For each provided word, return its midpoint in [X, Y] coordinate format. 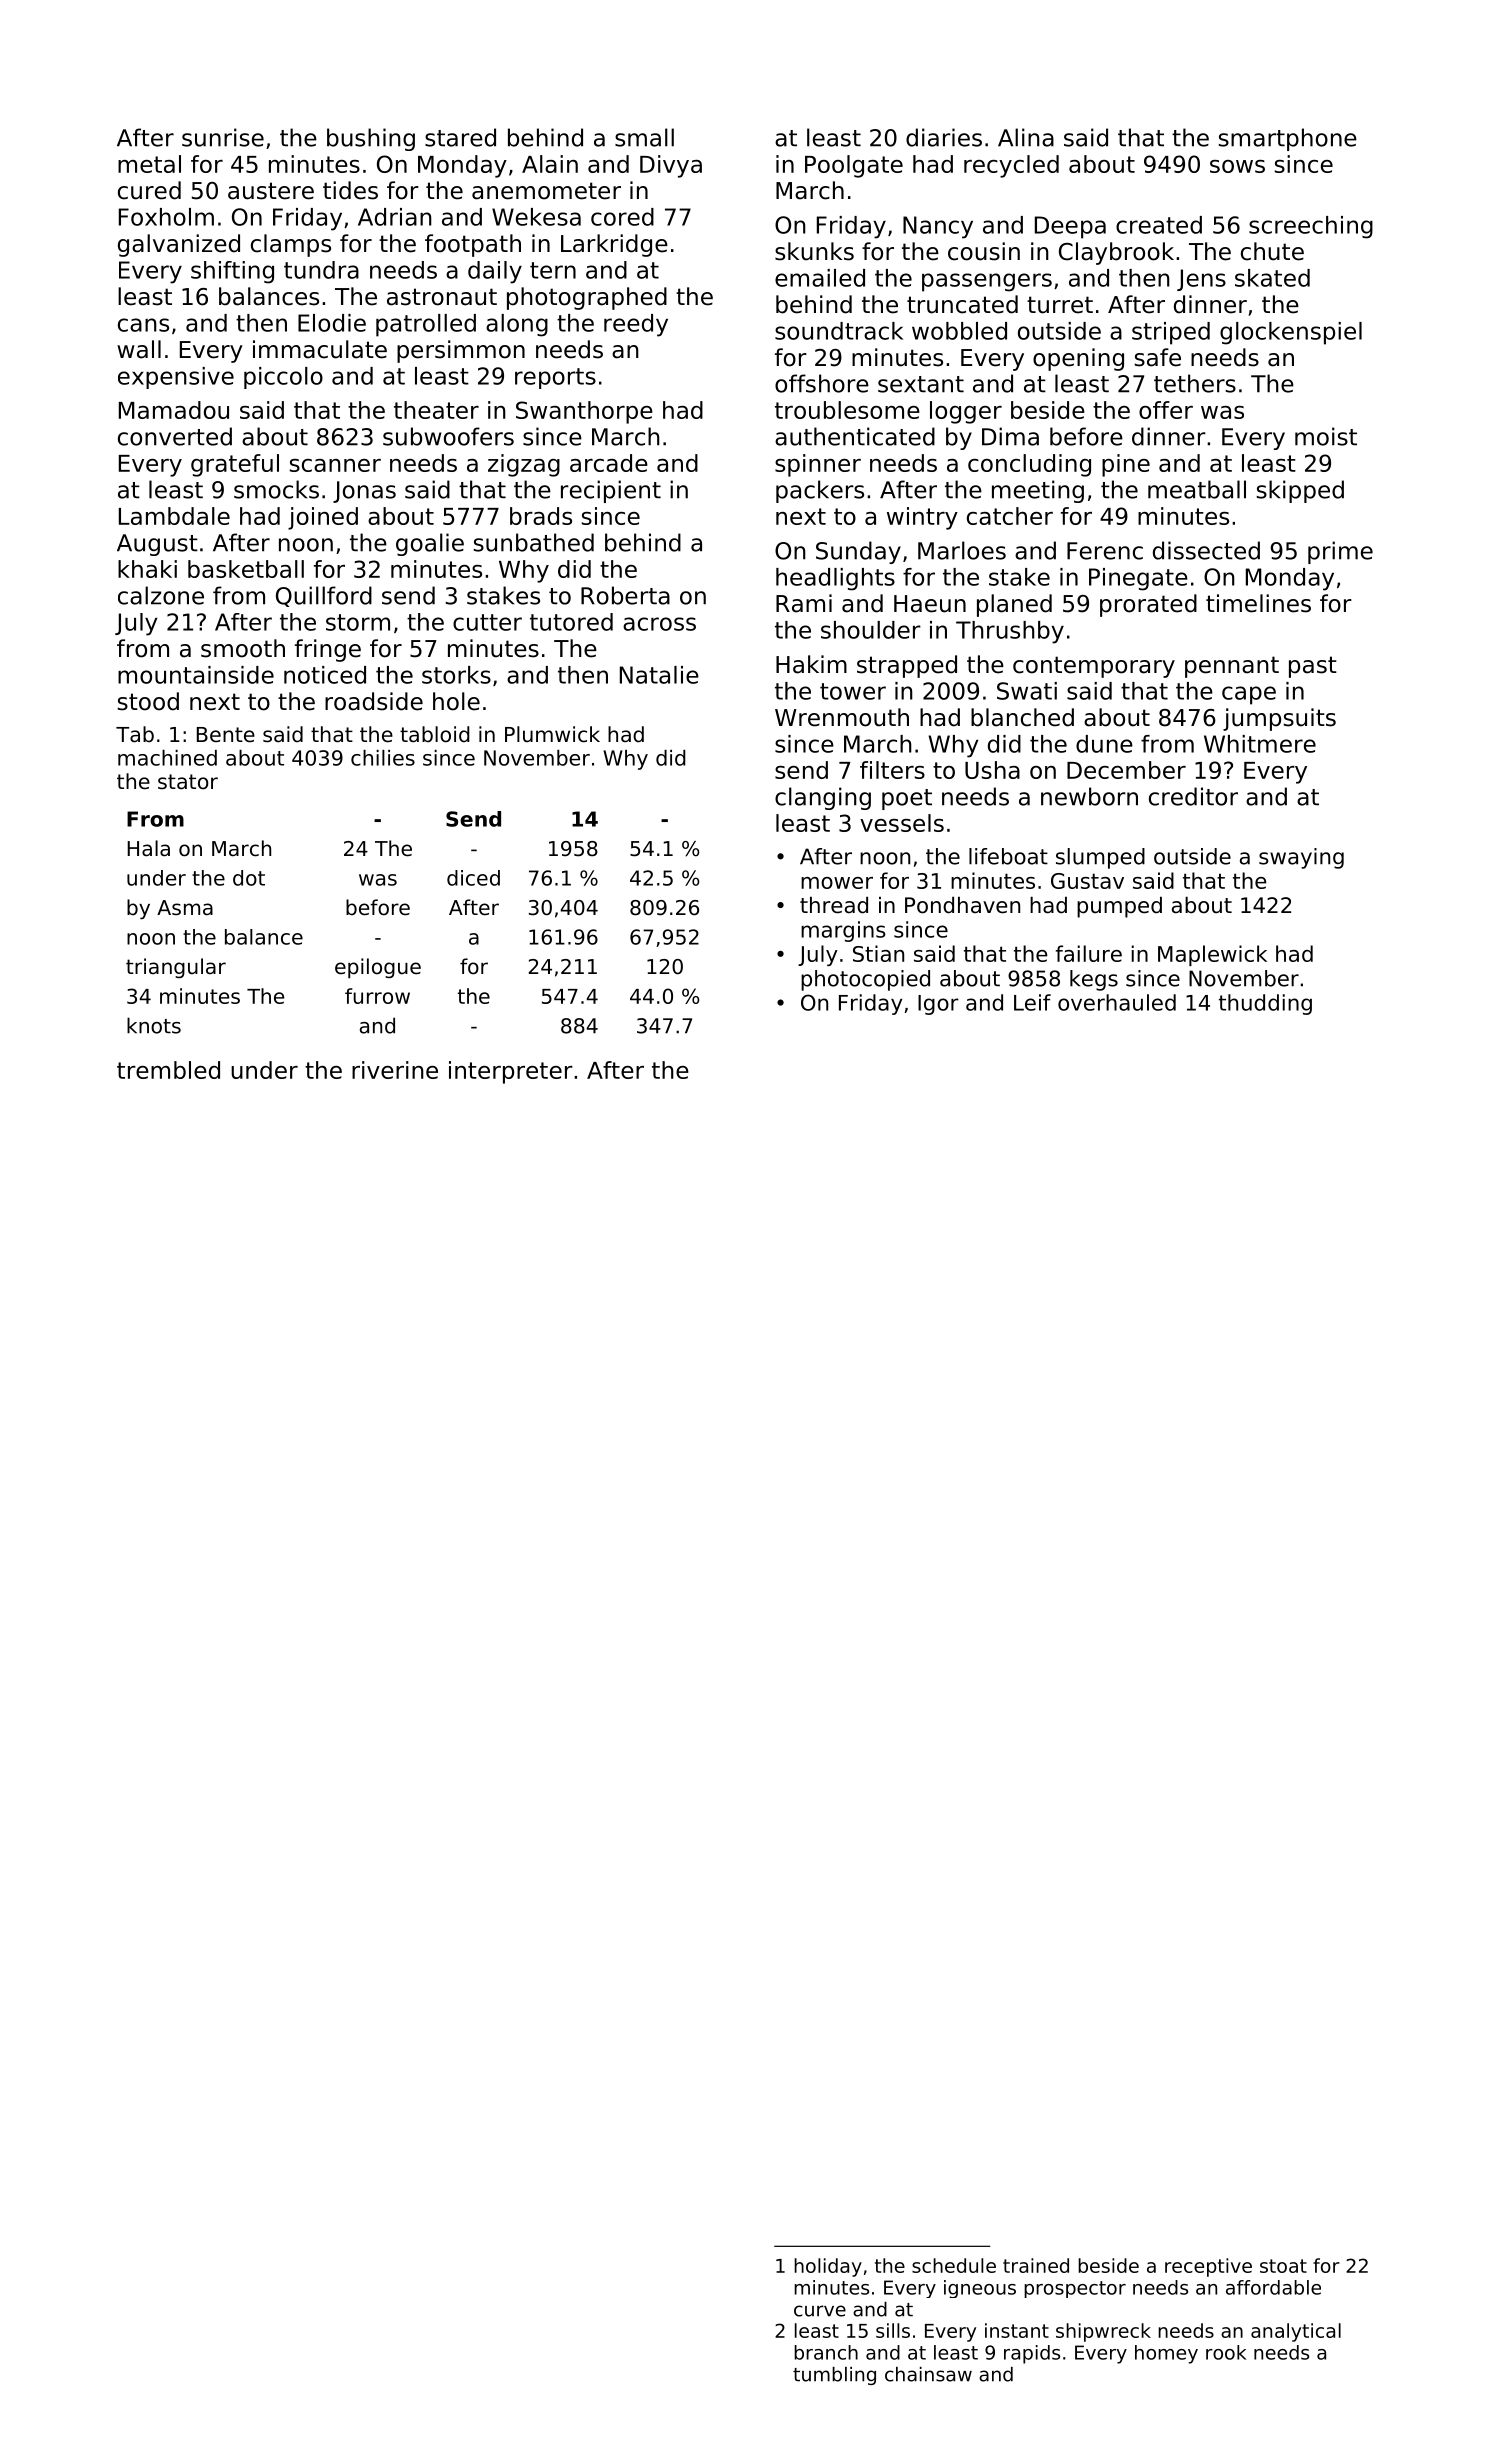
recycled [1011, 166]
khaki [147, 569]
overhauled [1117, 1002]
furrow [377, 996]
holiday [828, 2267]
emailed [820, 278]
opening [1078, 359]
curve [820, 2311]
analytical [1296, 2332]
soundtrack [839, 331]
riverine [395, 1070]
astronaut [442, 297]
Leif [1032, 1002]
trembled [168, 1070]
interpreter [511, 1072]
